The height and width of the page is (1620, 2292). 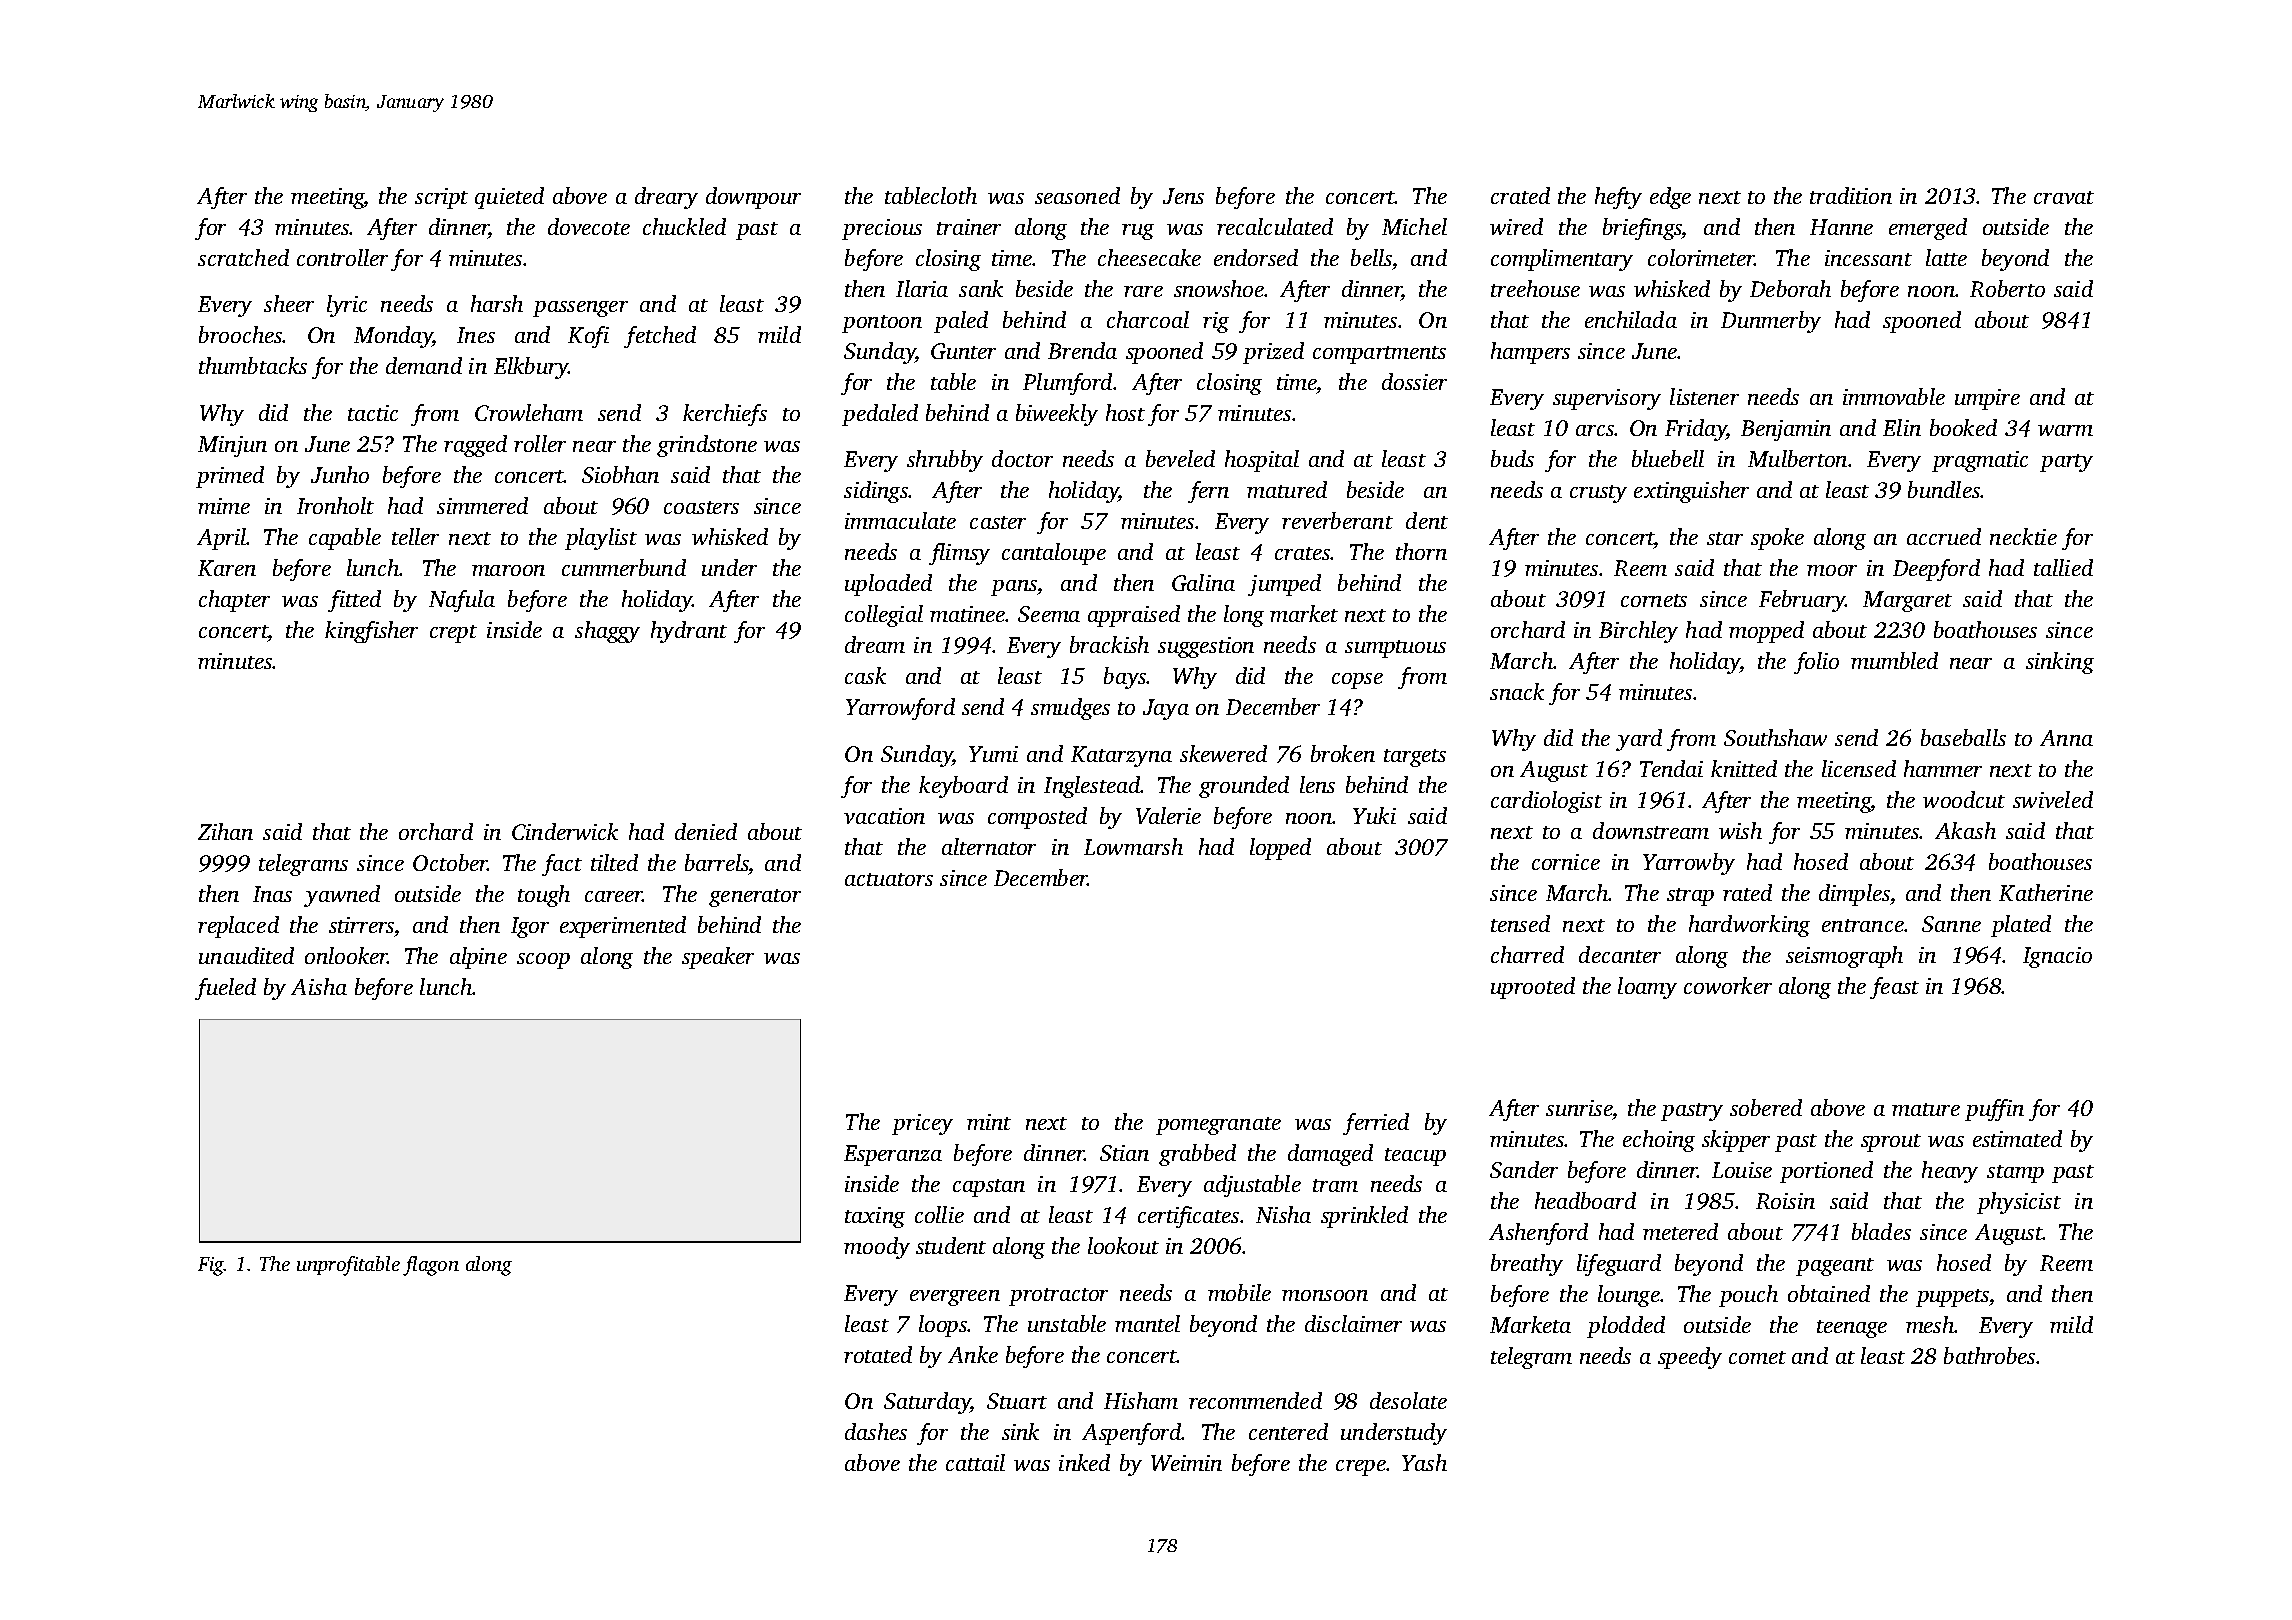 I want to click on passenger, so click(x=580, y=309).
